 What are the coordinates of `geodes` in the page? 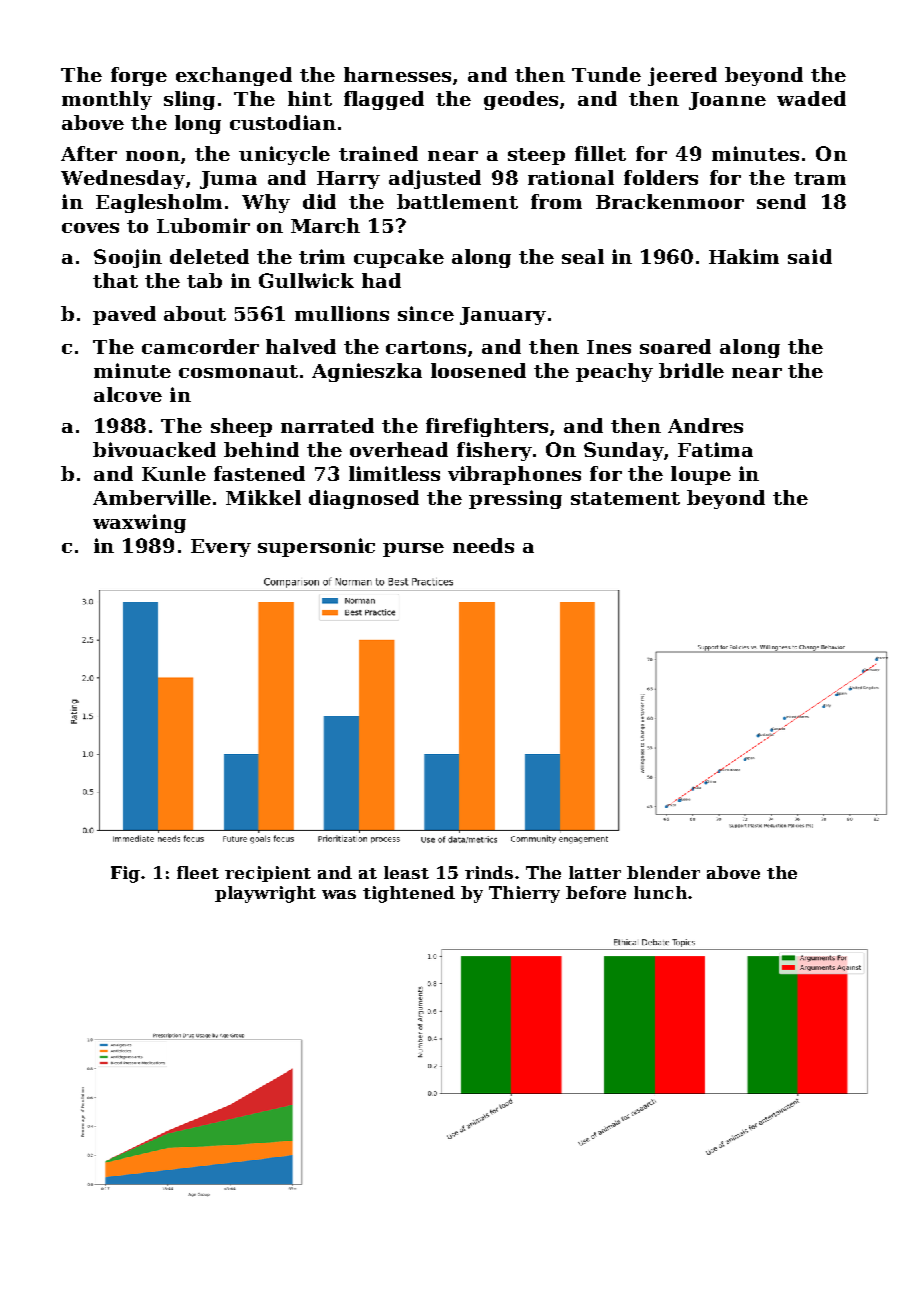 It's located at (521, 100).
